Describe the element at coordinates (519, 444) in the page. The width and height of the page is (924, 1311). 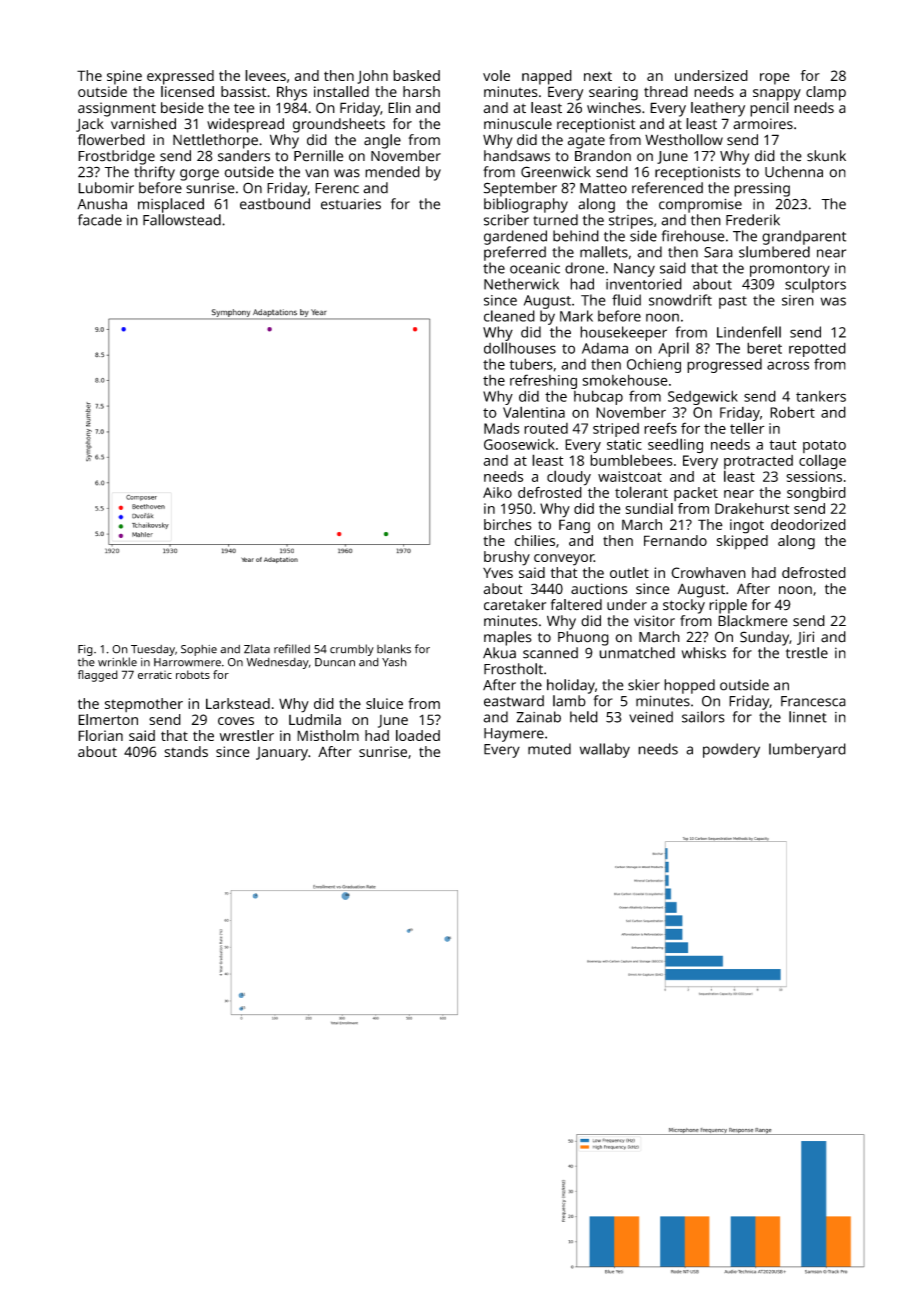
I see `Goosewick` at that location.
